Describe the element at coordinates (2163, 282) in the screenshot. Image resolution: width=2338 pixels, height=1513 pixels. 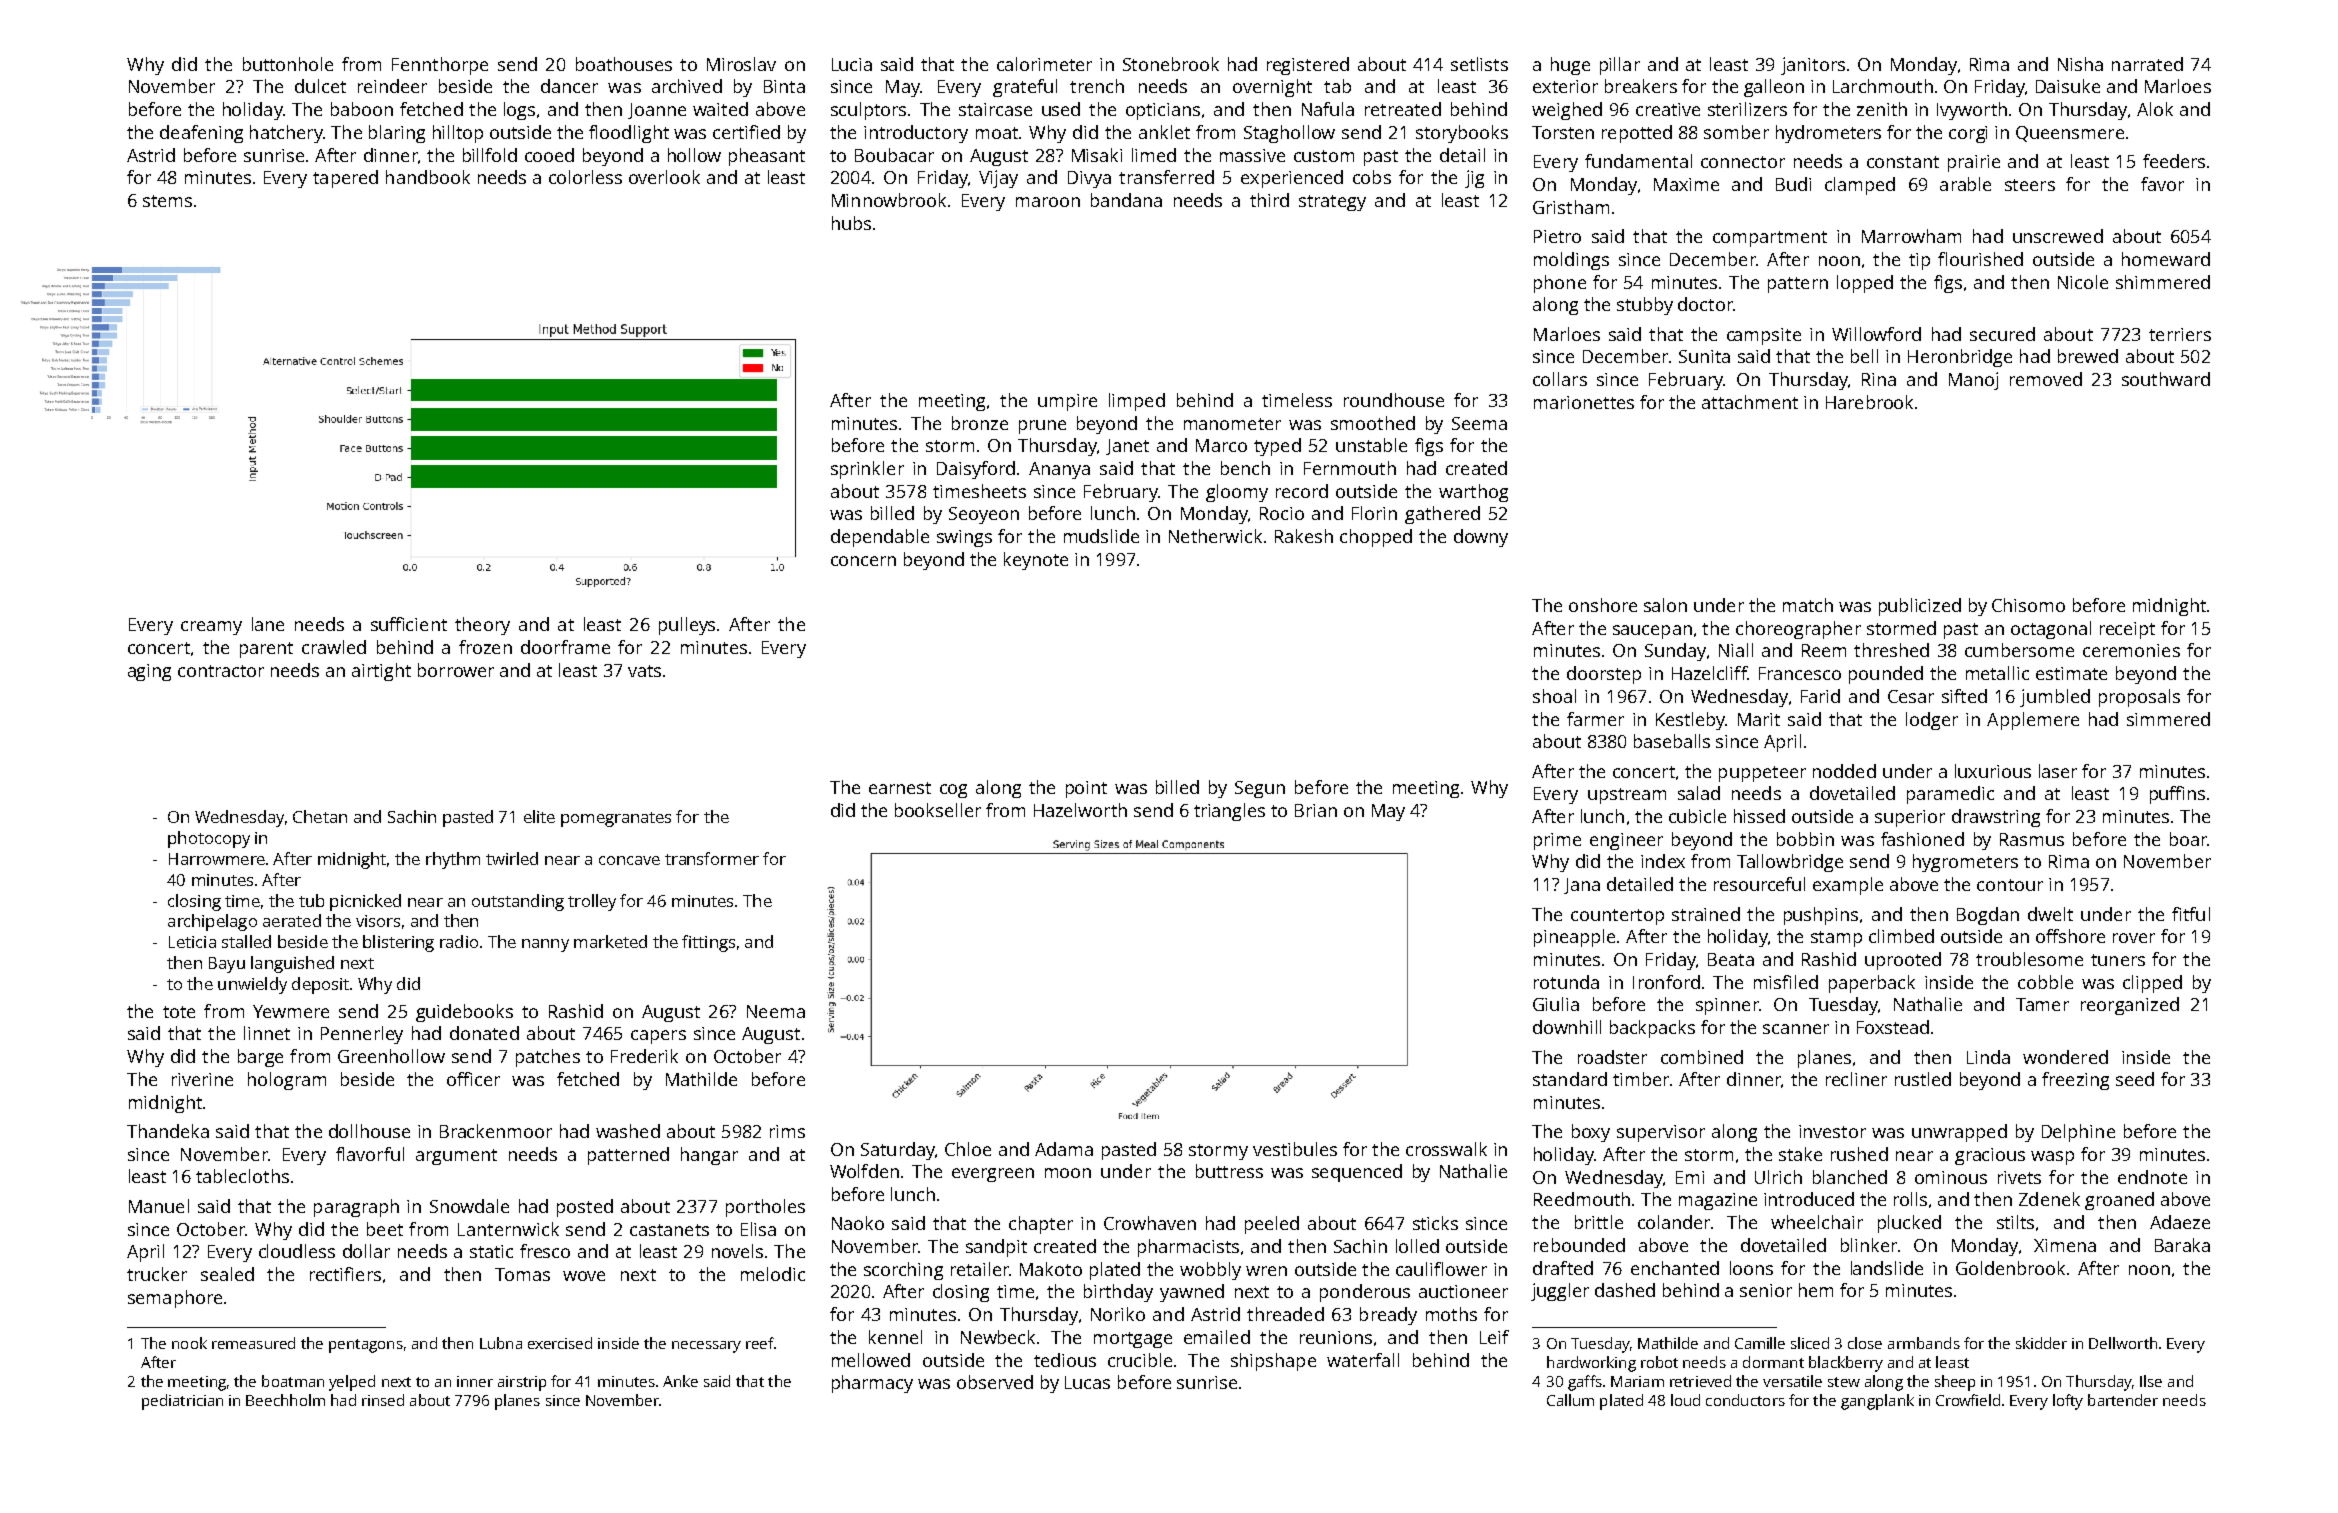
I see `shimmered` at that location.
